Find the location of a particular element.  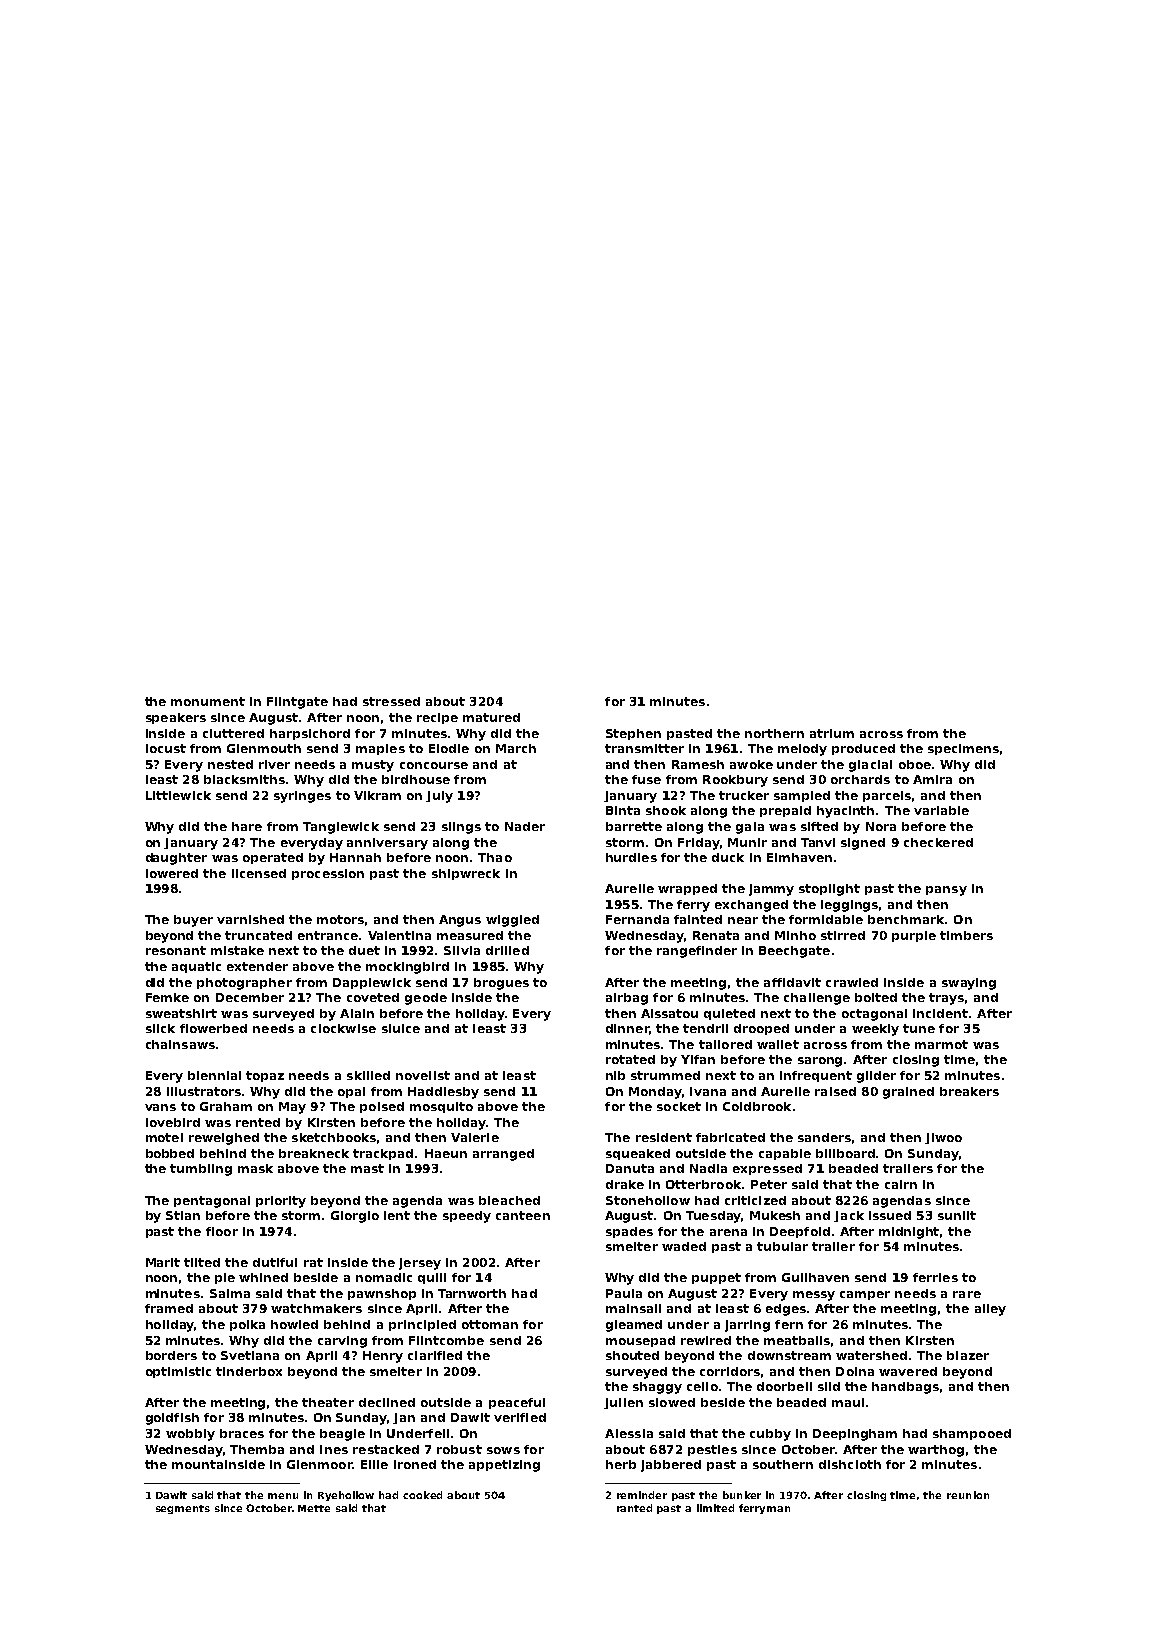

lowered is located at coordinates (172, 873).
